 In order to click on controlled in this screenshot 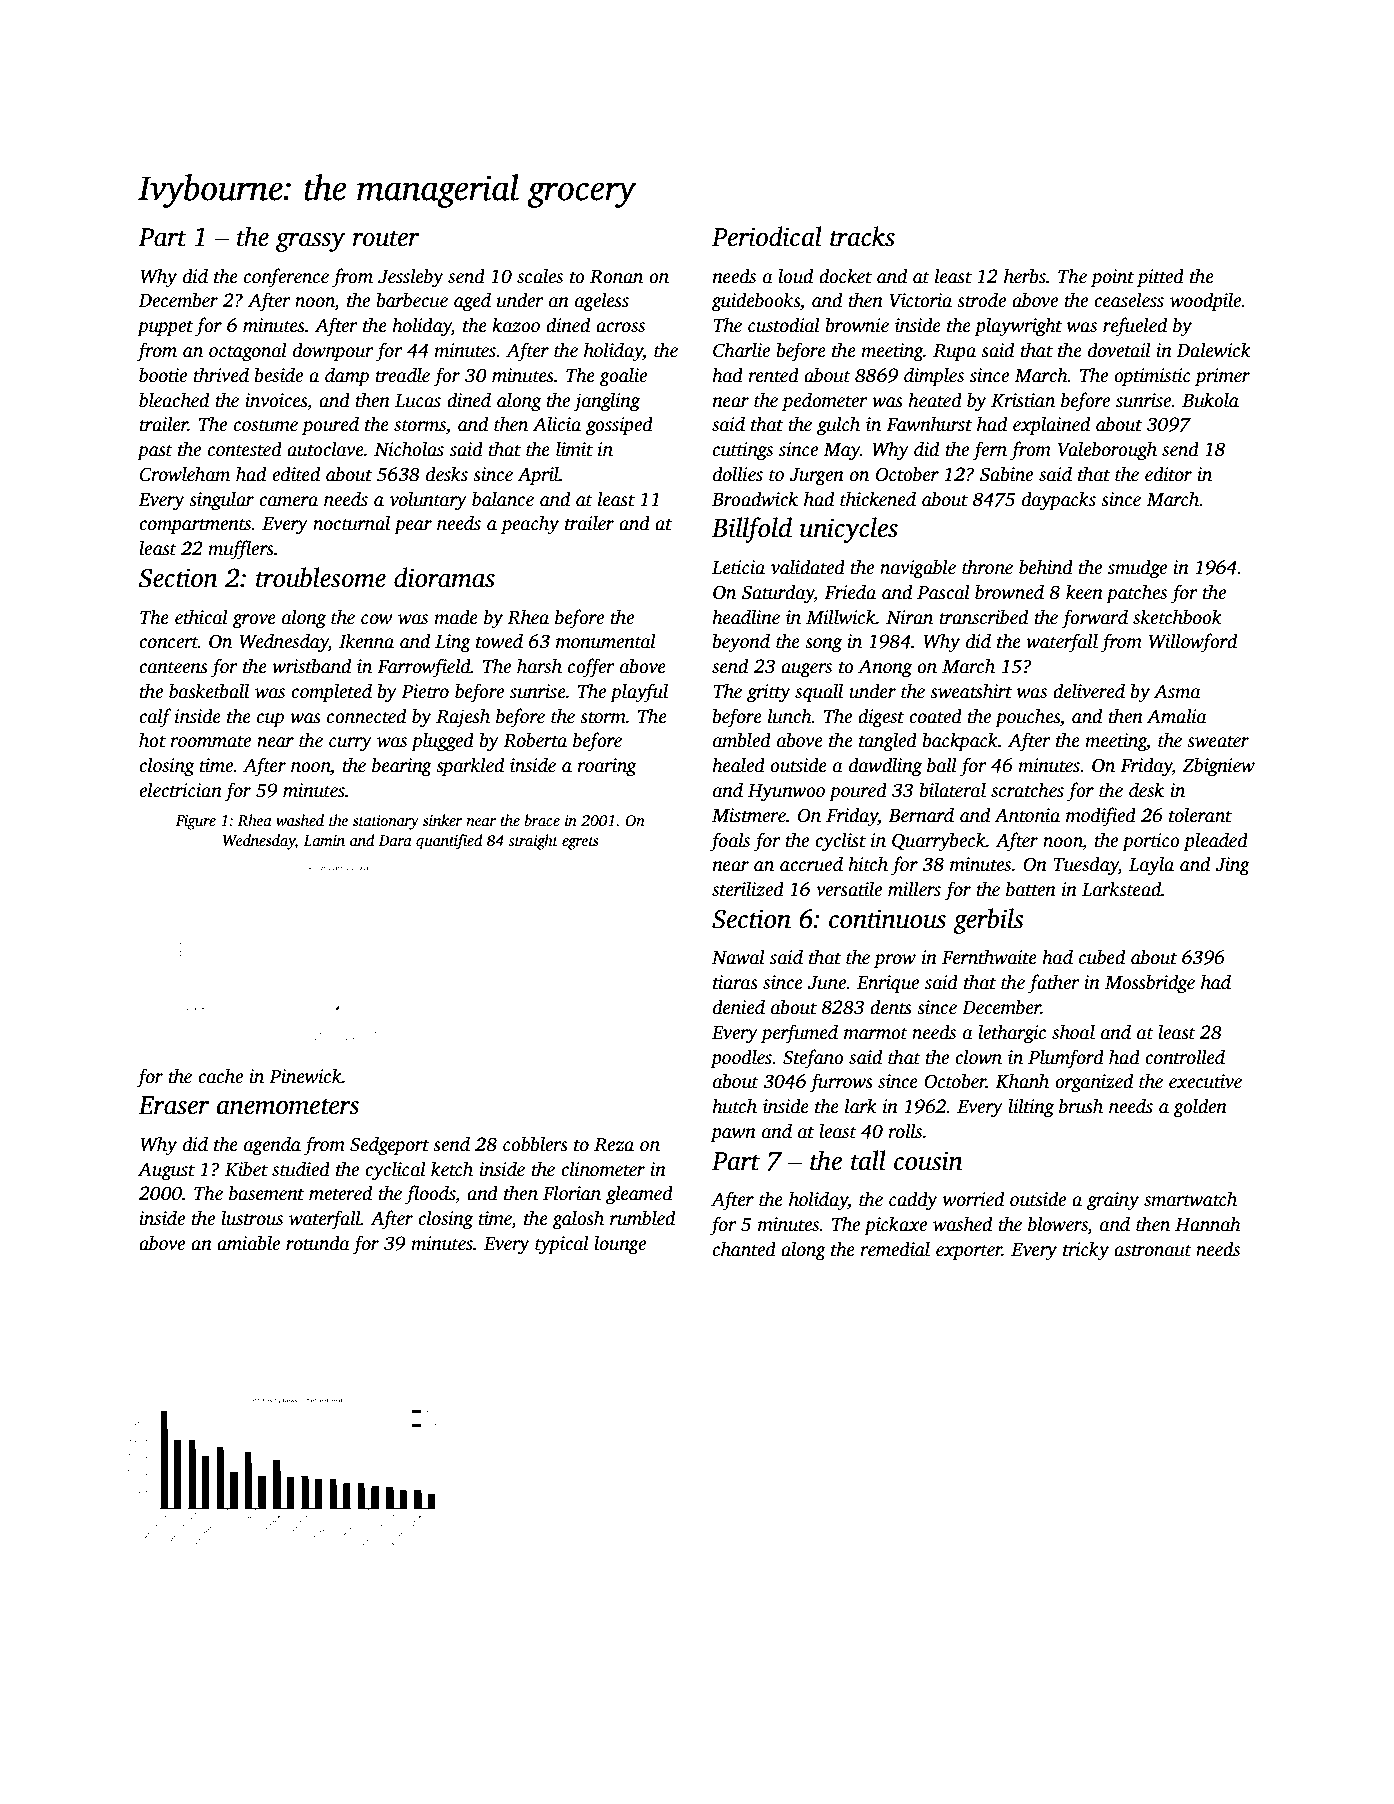, I will do `click(1185, 1057)`.
